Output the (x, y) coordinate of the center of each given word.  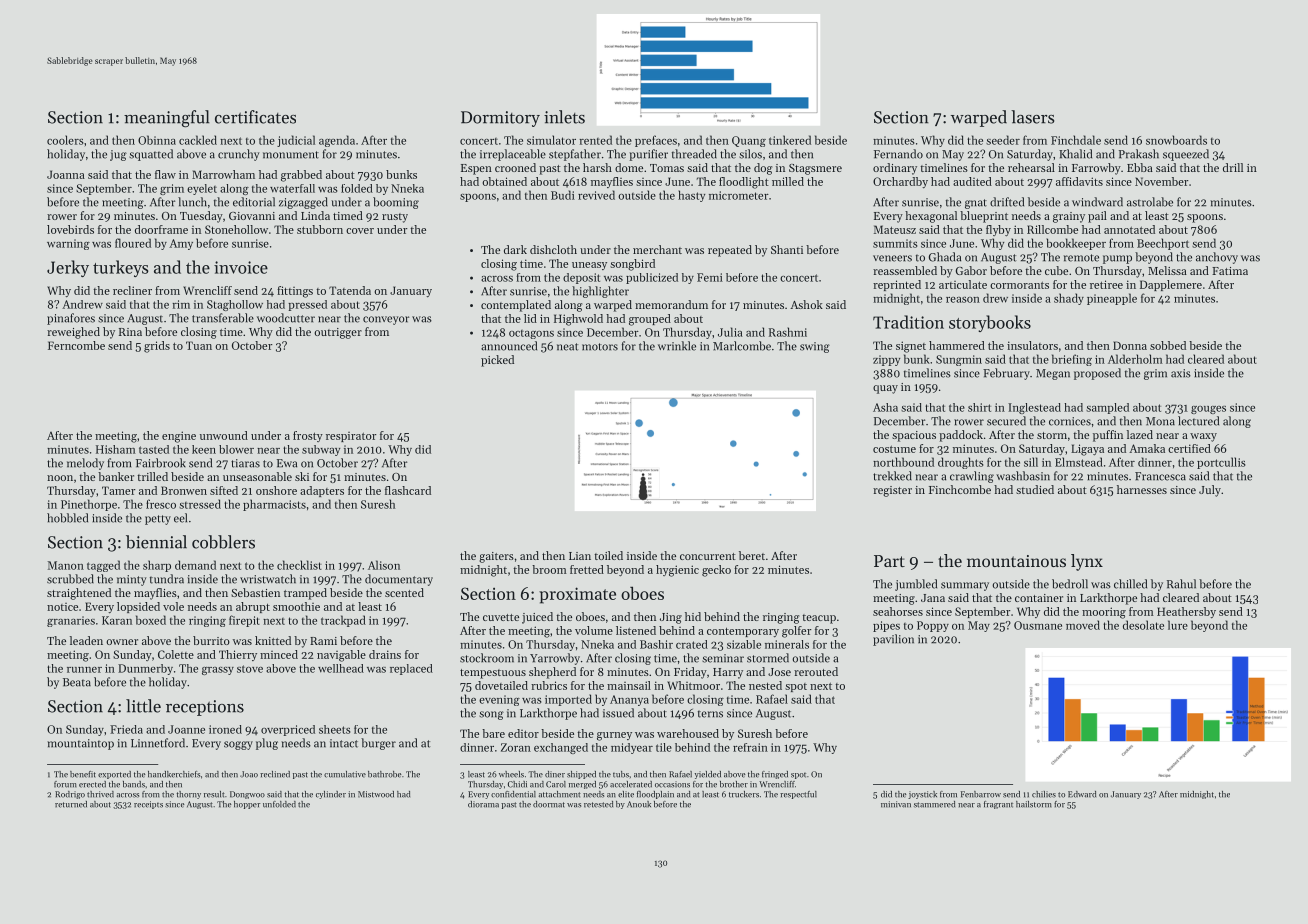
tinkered (790, 140)
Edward (1082, 794)
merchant (657, 249)
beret (752, 555)
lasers (1032, 117)
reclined (275, 774)
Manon (65, 565)
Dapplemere (1171, 285)
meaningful (167, 118)
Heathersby (1186, 612)
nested (765, 685)
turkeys (121, 268)
